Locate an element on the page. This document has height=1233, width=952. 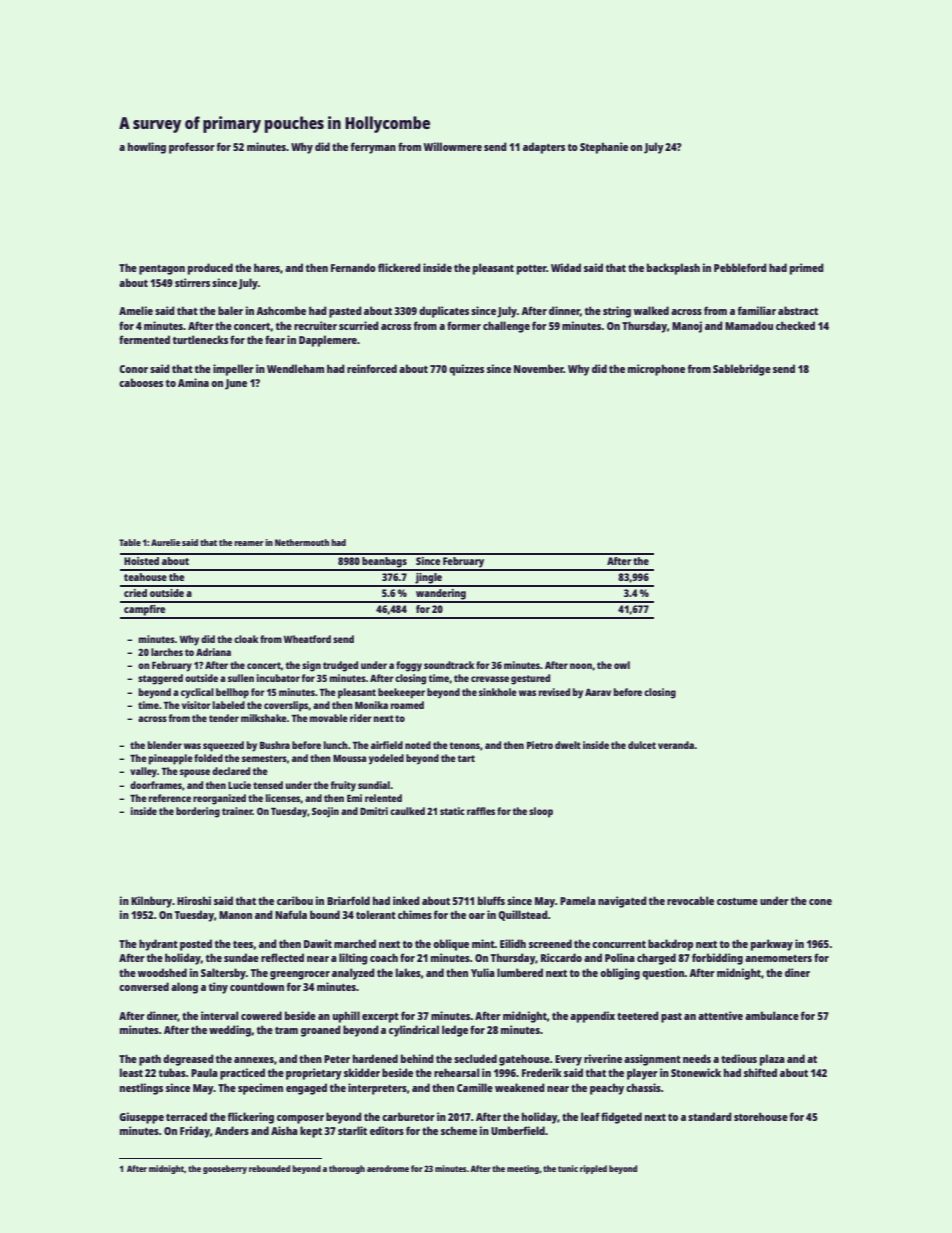
noon is located at coordinates (581, 666).
